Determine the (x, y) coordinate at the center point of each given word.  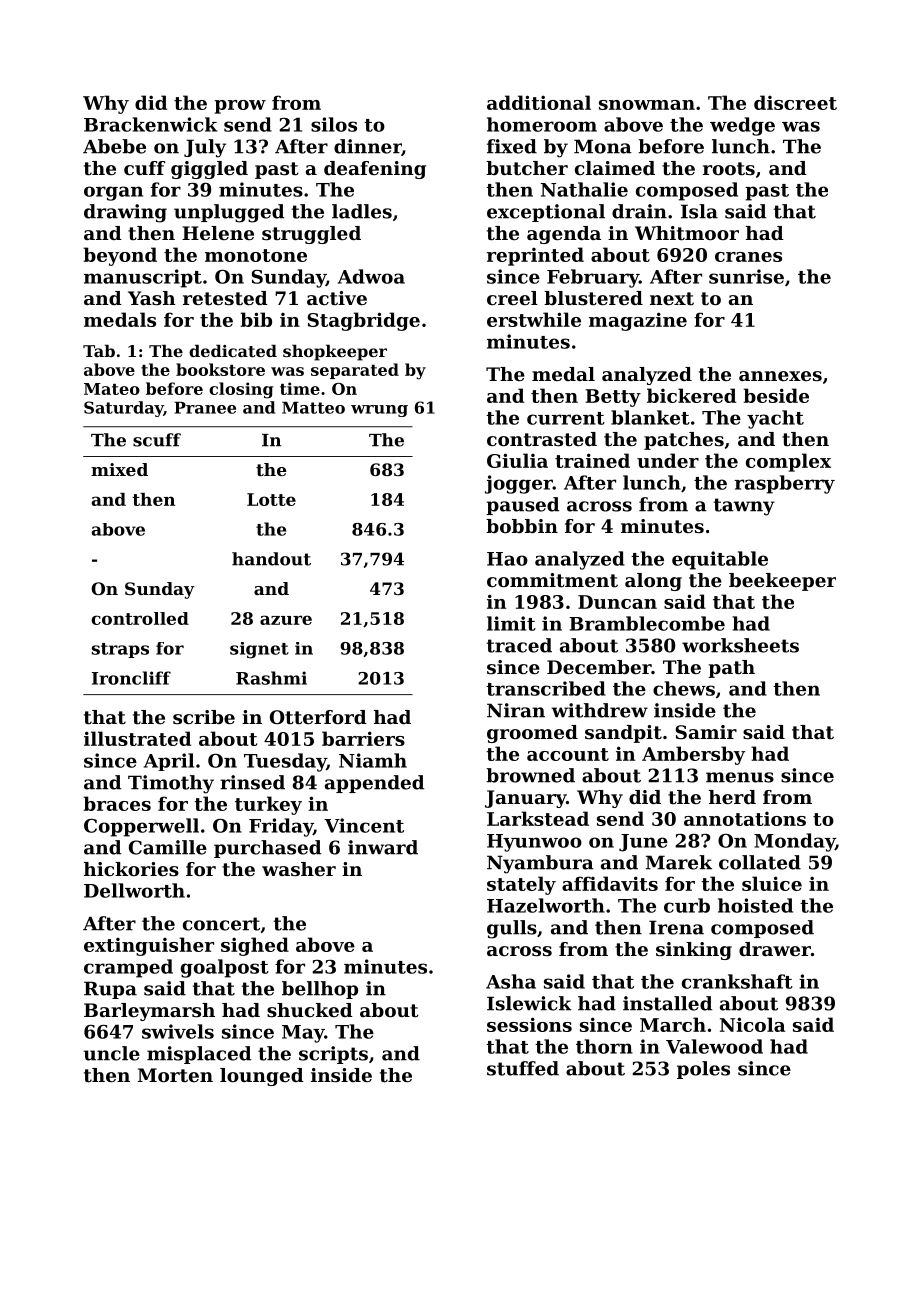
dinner (368, 147)
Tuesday (285, 762)
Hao (507, 559)
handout (271, 559)
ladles (362, 211)
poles (703, 1070)
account (568, 754)
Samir (706, 732)
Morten (175, 1075)
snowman (647, 105)
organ (113, 193)
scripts (333, 1055)
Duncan (617, 602)
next (672, 299)
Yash (152, 298)
